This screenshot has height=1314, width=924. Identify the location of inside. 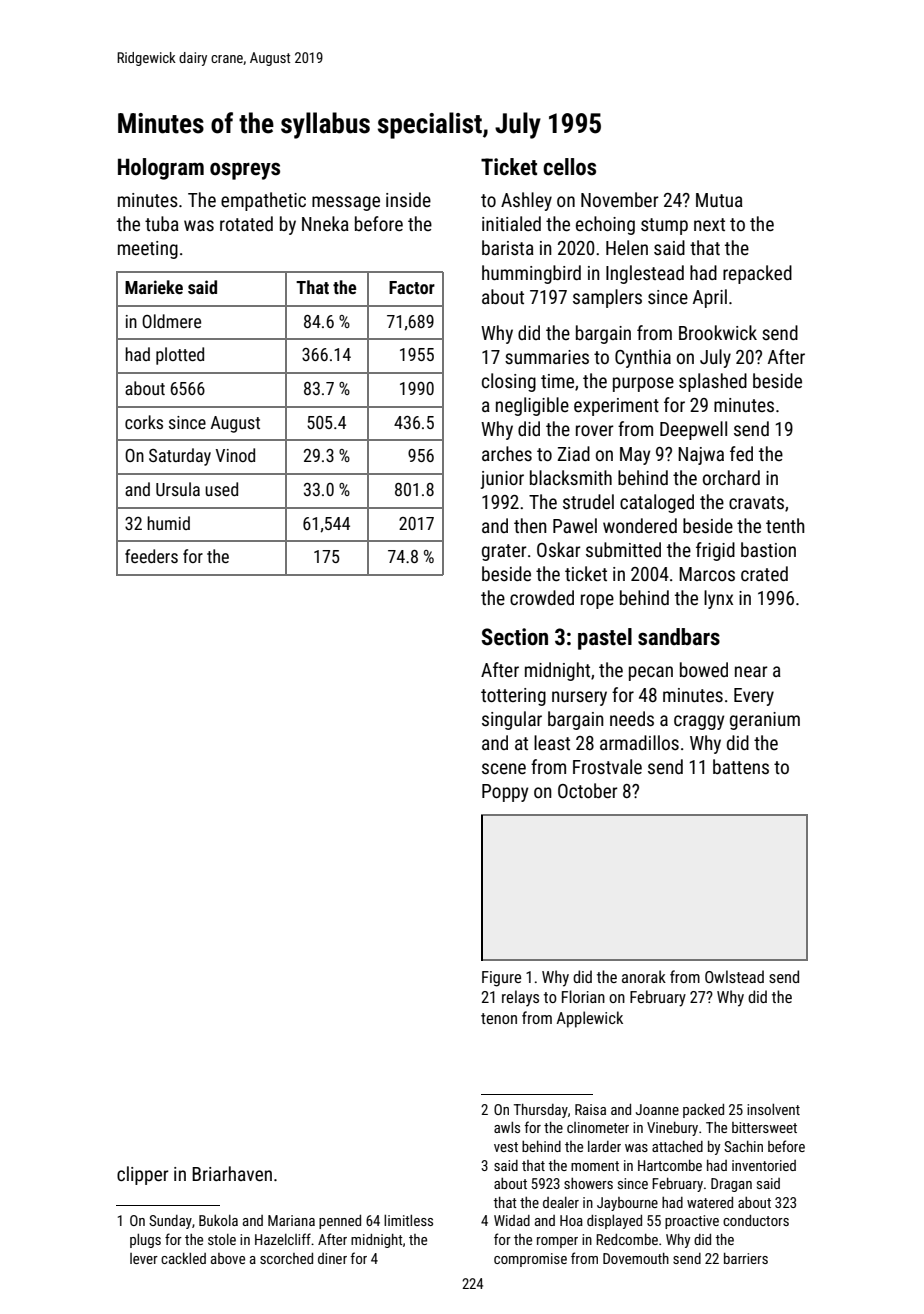
(408, 199).
